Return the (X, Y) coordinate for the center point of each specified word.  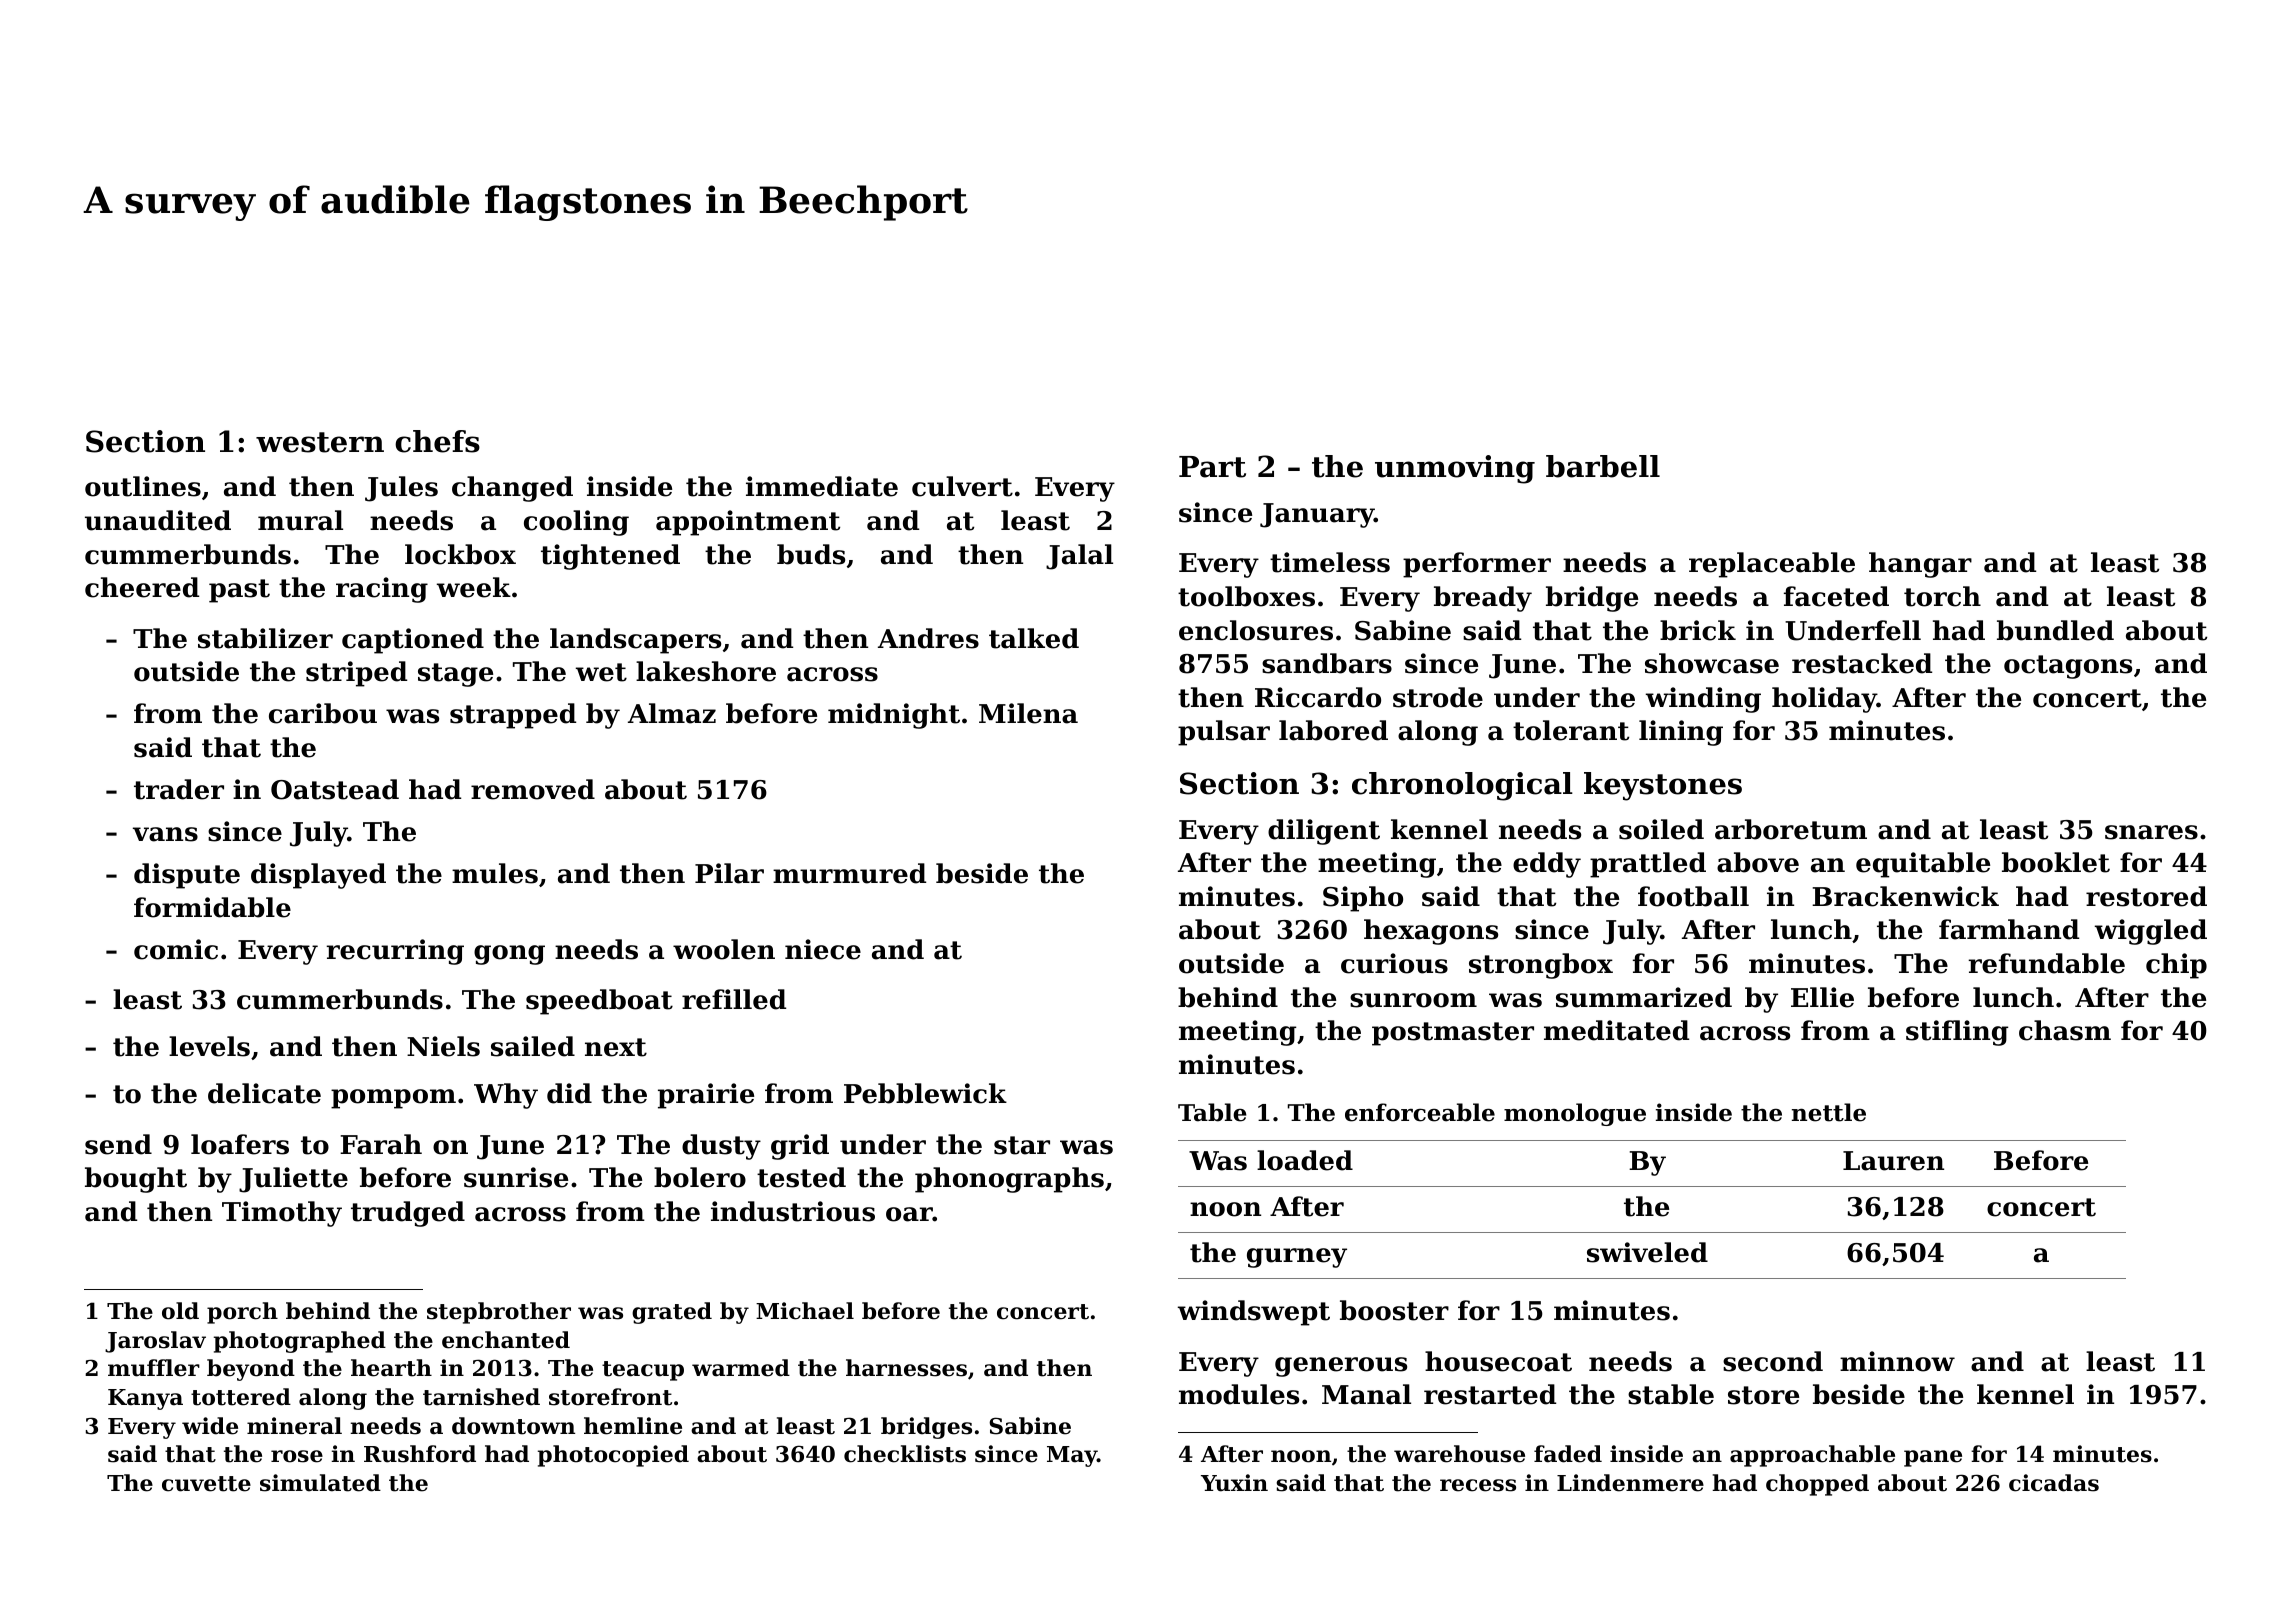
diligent (1324, 832)
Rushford (420, 1454)
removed (533, 789)
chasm (2065, 1030)
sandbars (1327, 663)
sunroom (1413, 1000)
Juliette (293, 1180)
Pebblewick (925, 1093)
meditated (1616, 1030)
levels (209, 1046)
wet (601, 672)
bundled (2055, 630)
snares (2151, 832)
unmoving (1455, 469)
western (320, 442)
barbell (1603, 466)
